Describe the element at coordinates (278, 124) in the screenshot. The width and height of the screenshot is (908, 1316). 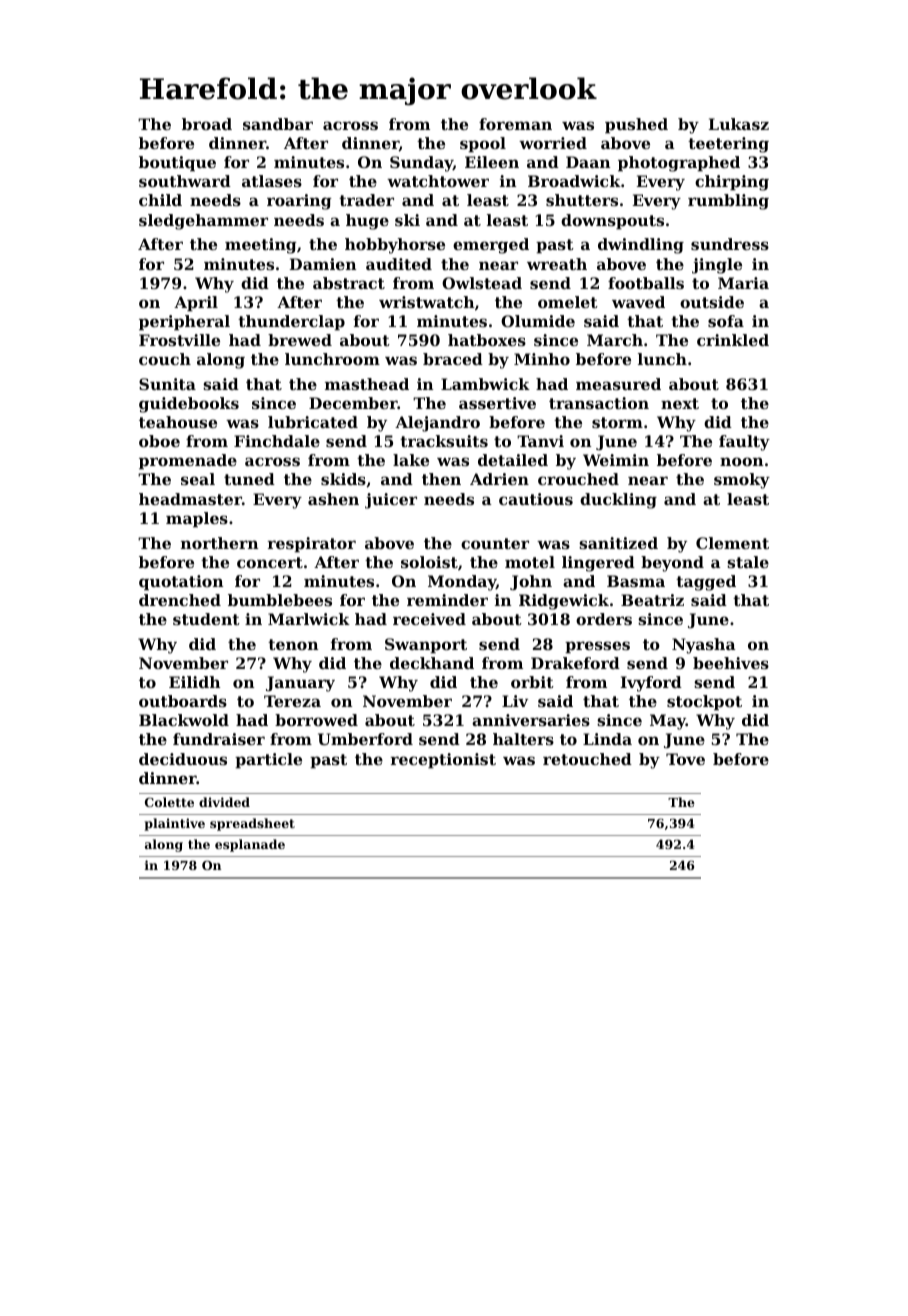
I see `sandbar` at that location.
